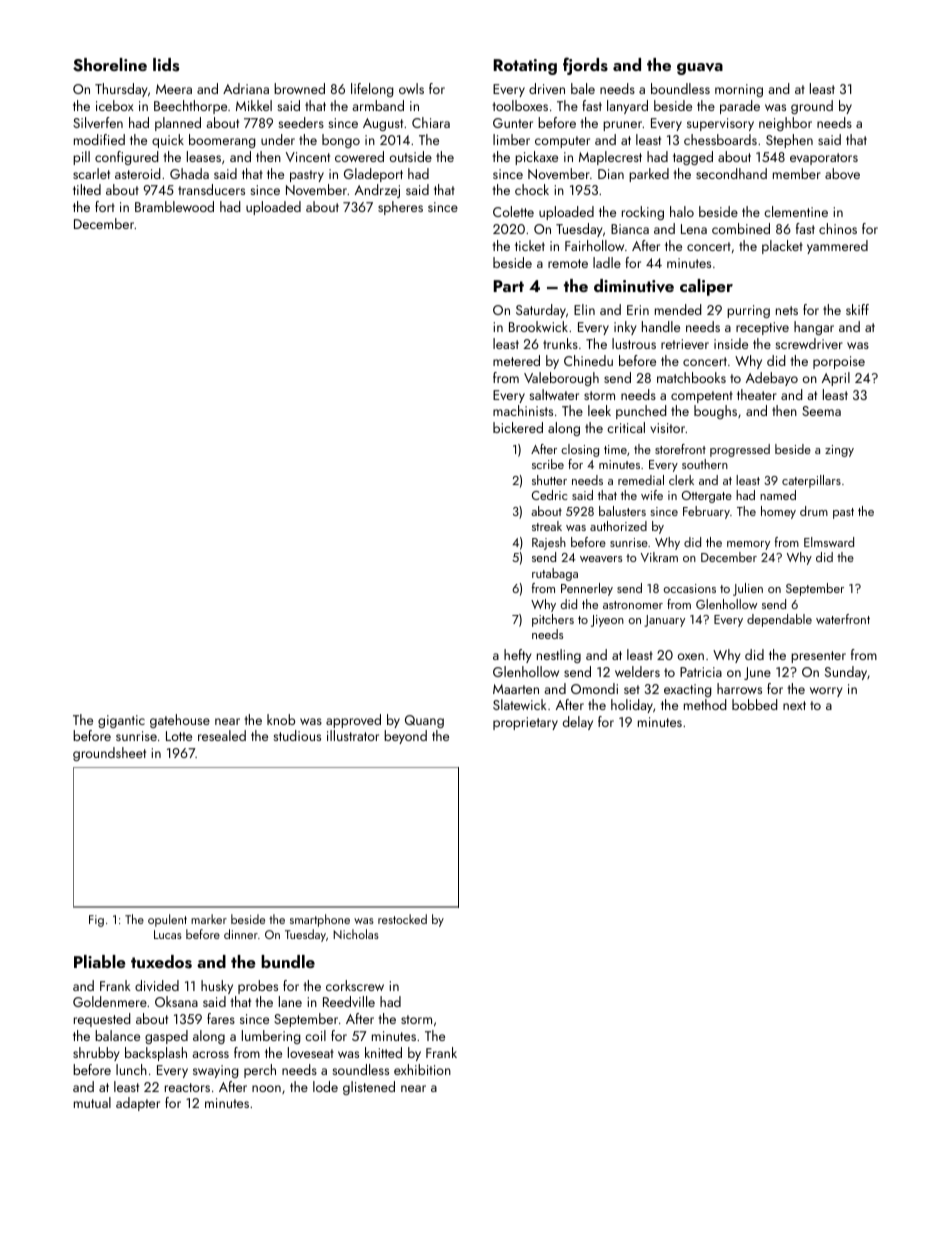  Describe the element at coordinates (422, 1069) in the screenshot. I see `exhibition` at that location.
